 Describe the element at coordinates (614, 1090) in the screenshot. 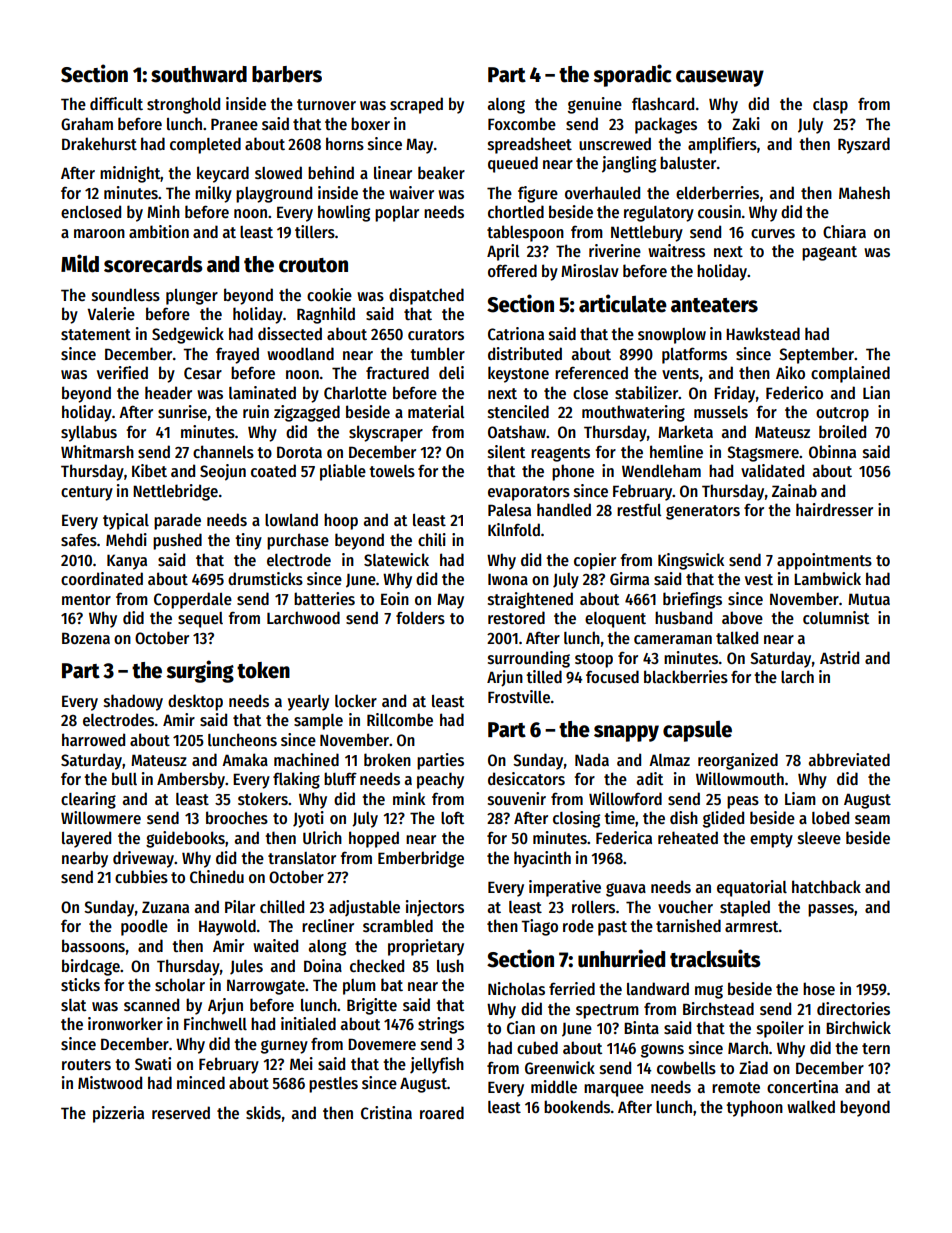

I see `marquee` at that location.
